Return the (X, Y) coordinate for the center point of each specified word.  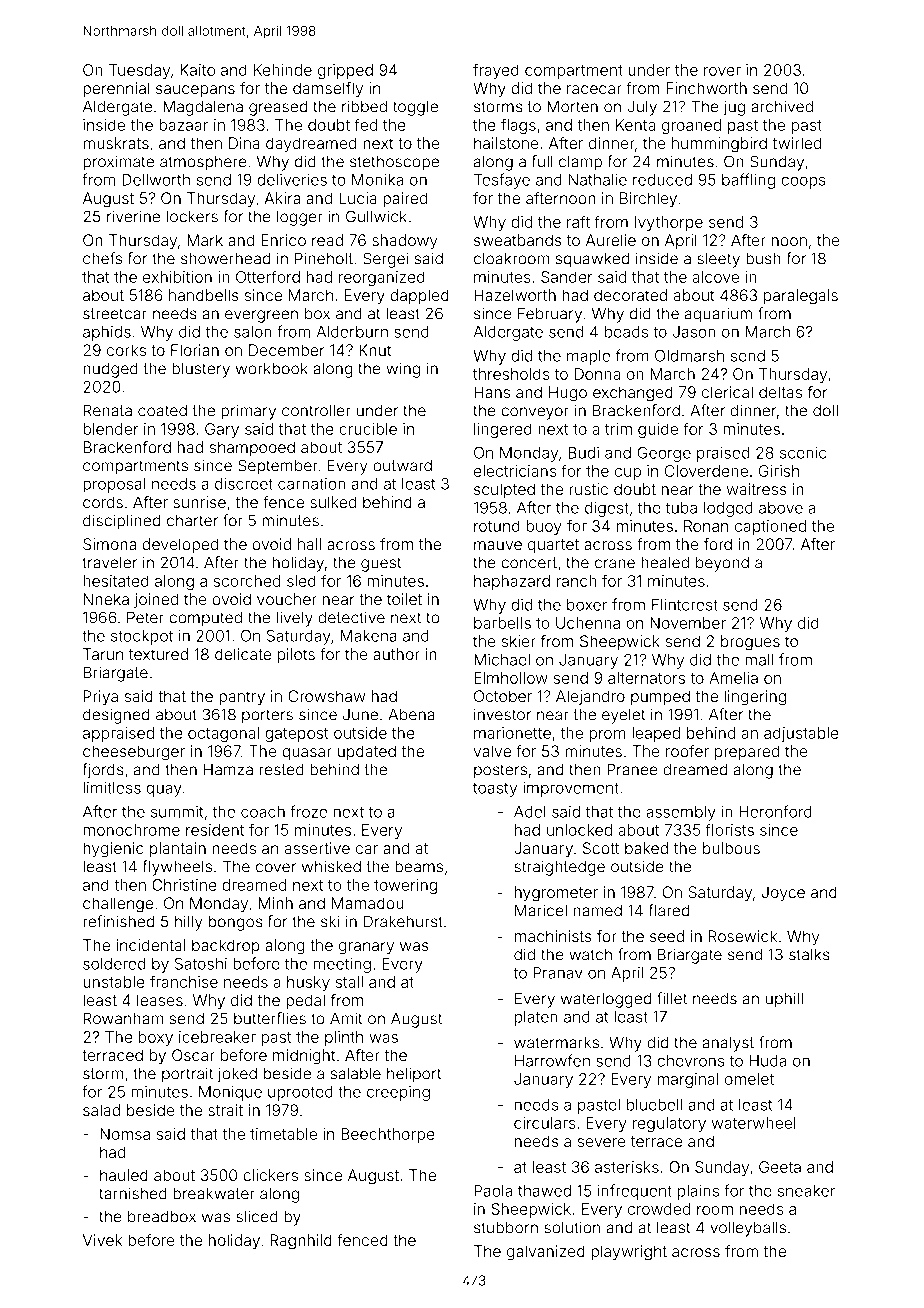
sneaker (806, 1191)
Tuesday (139, 71)
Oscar (193, 1055)
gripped (345, 71)
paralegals (801, 297)
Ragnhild (301, 1242)
